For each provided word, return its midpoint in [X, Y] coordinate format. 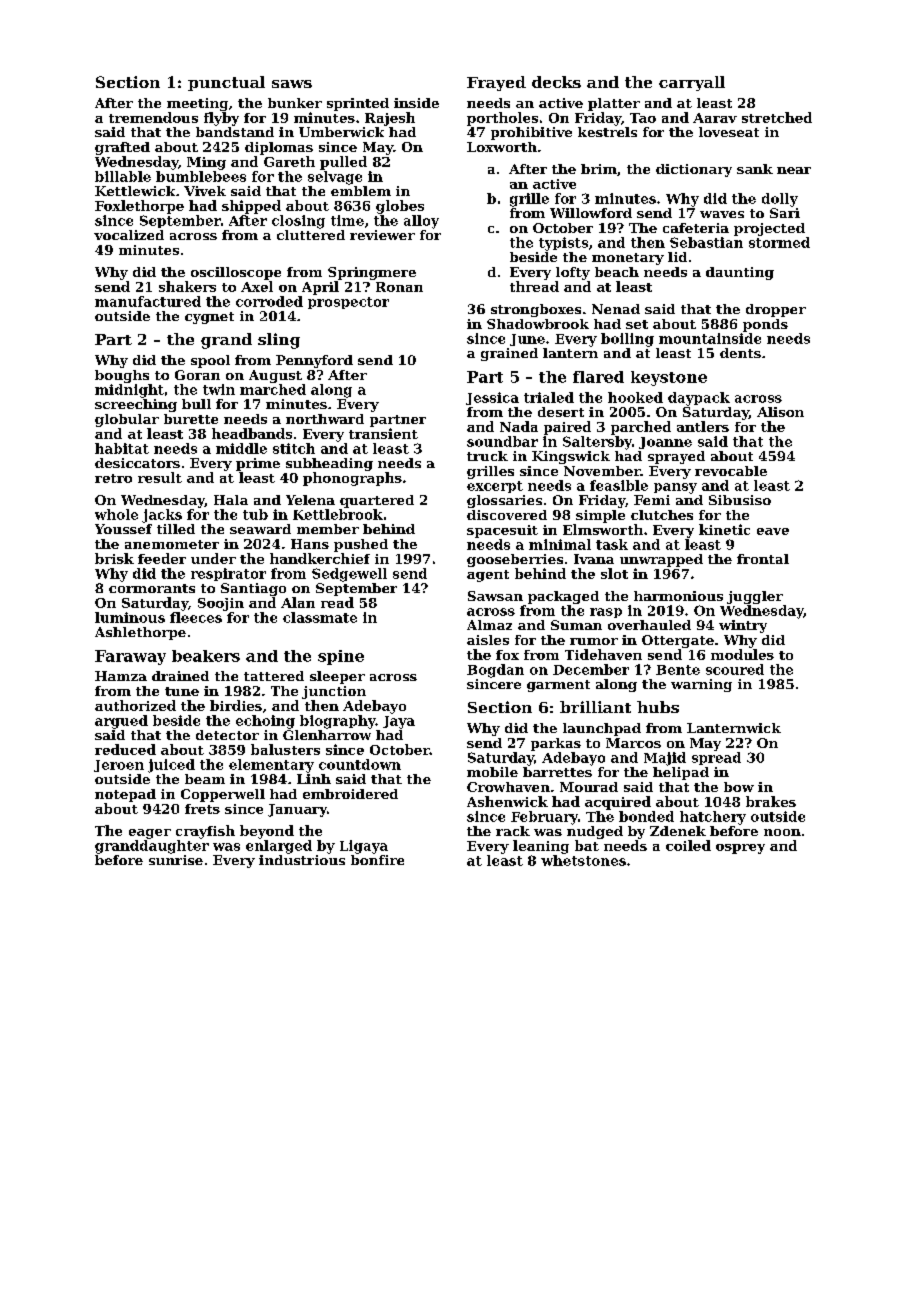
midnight [129, 391]
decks [556, 82]
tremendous [153, 117]
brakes [771, 801]
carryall [692, 83]
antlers [703, 426]
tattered [274, 676]
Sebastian [706, 242]
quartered [377, 501]
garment [558, 686]
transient [383, 433]
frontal [763, 559]
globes [400, 207]
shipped [251, 207]
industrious [302, 860]
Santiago [253, 589]
